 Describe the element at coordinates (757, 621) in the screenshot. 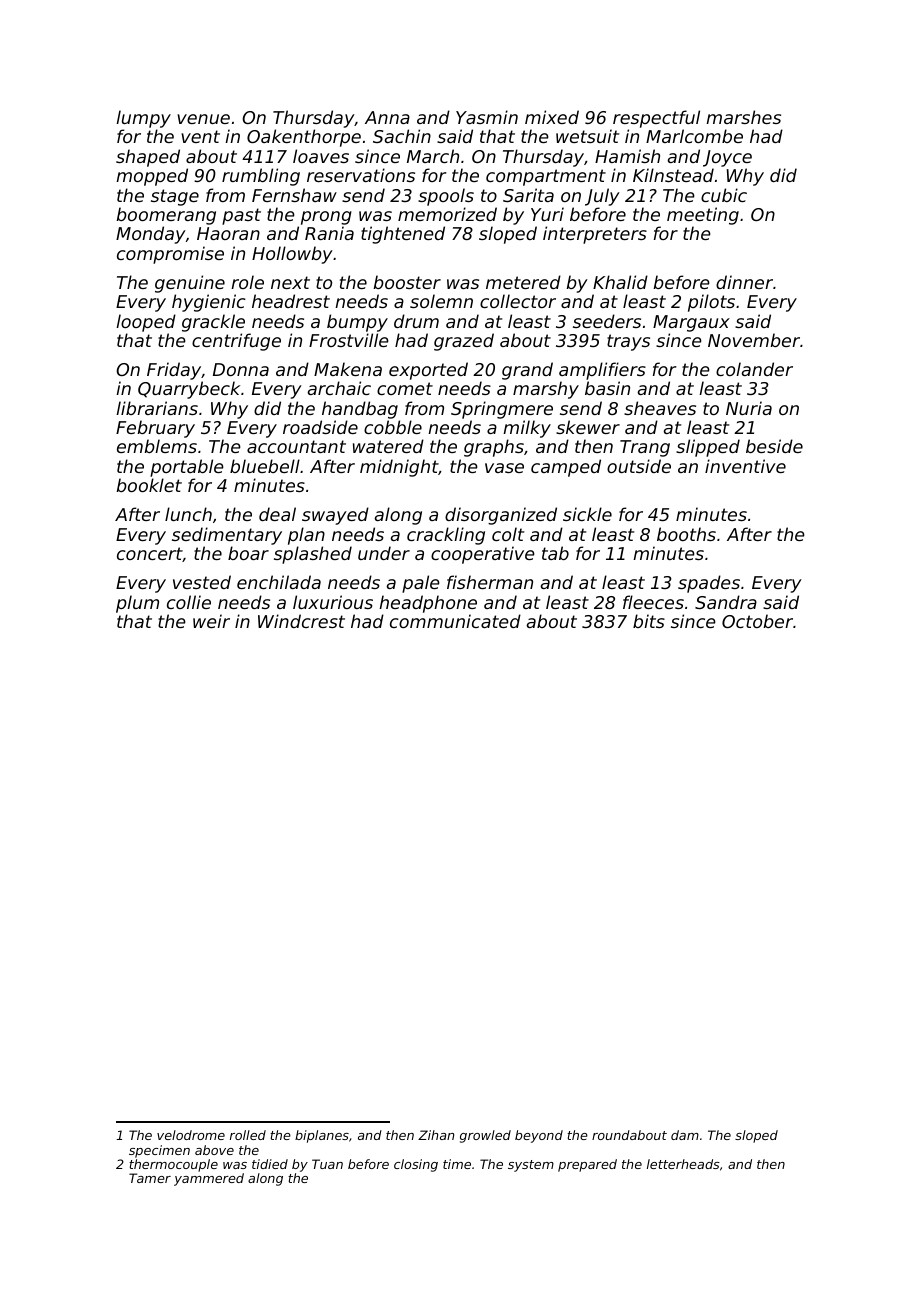

I see `October` at that location.
